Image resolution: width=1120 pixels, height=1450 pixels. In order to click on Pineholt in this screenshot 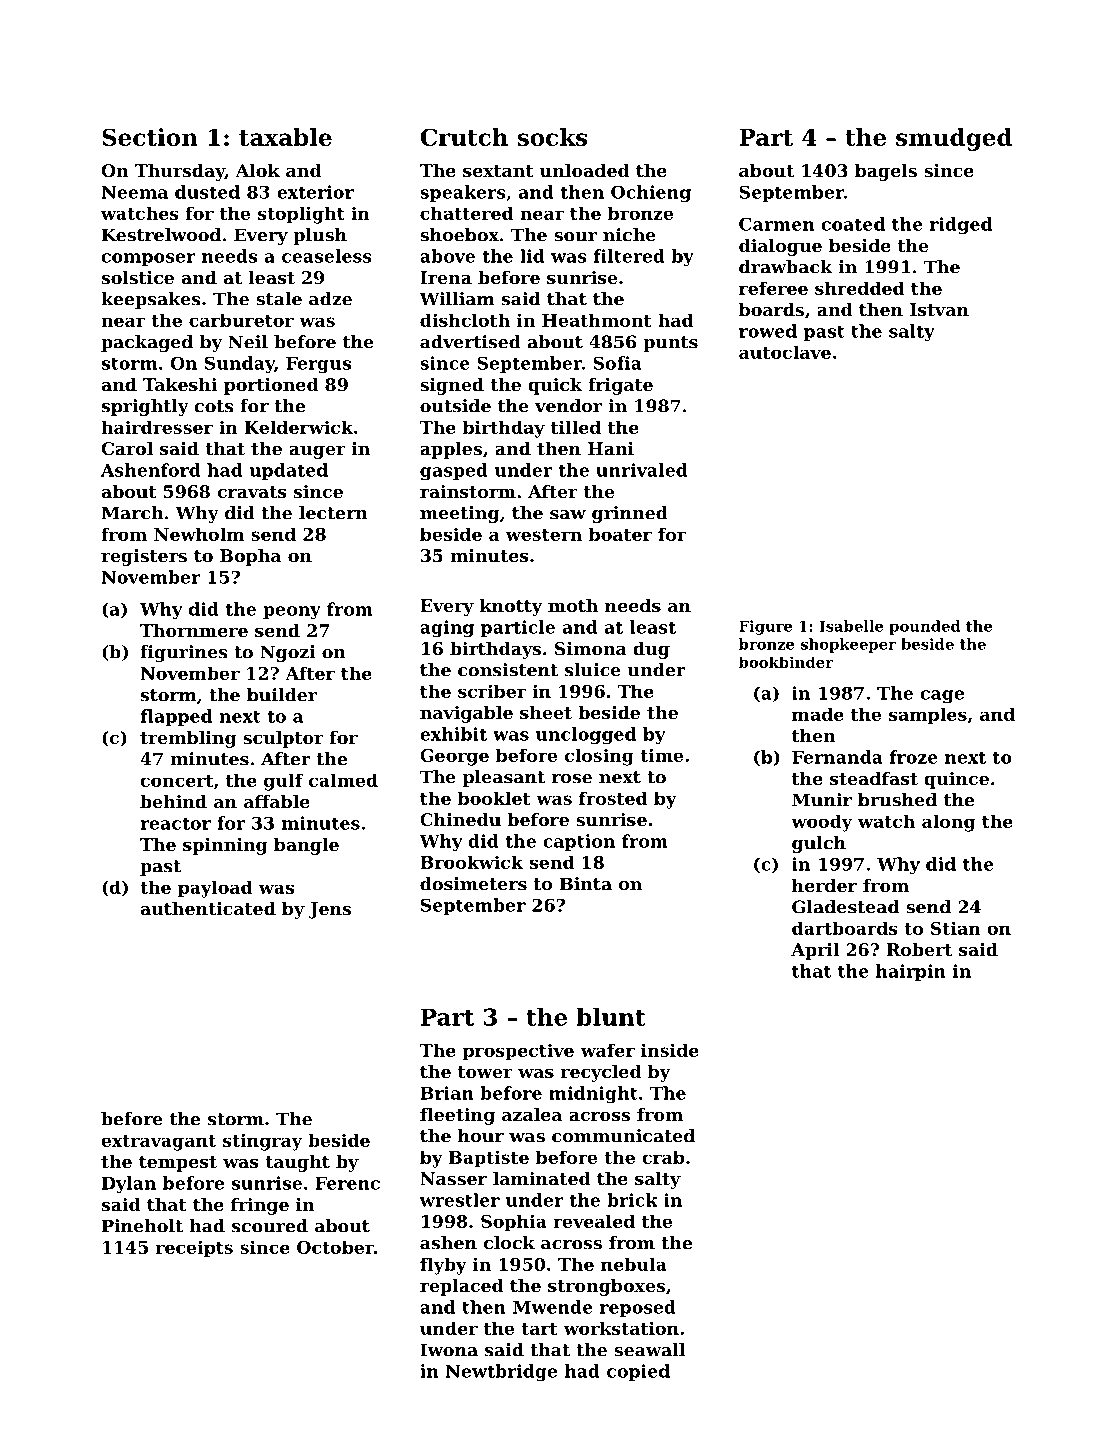, I will do `click(142, 1226)`.
